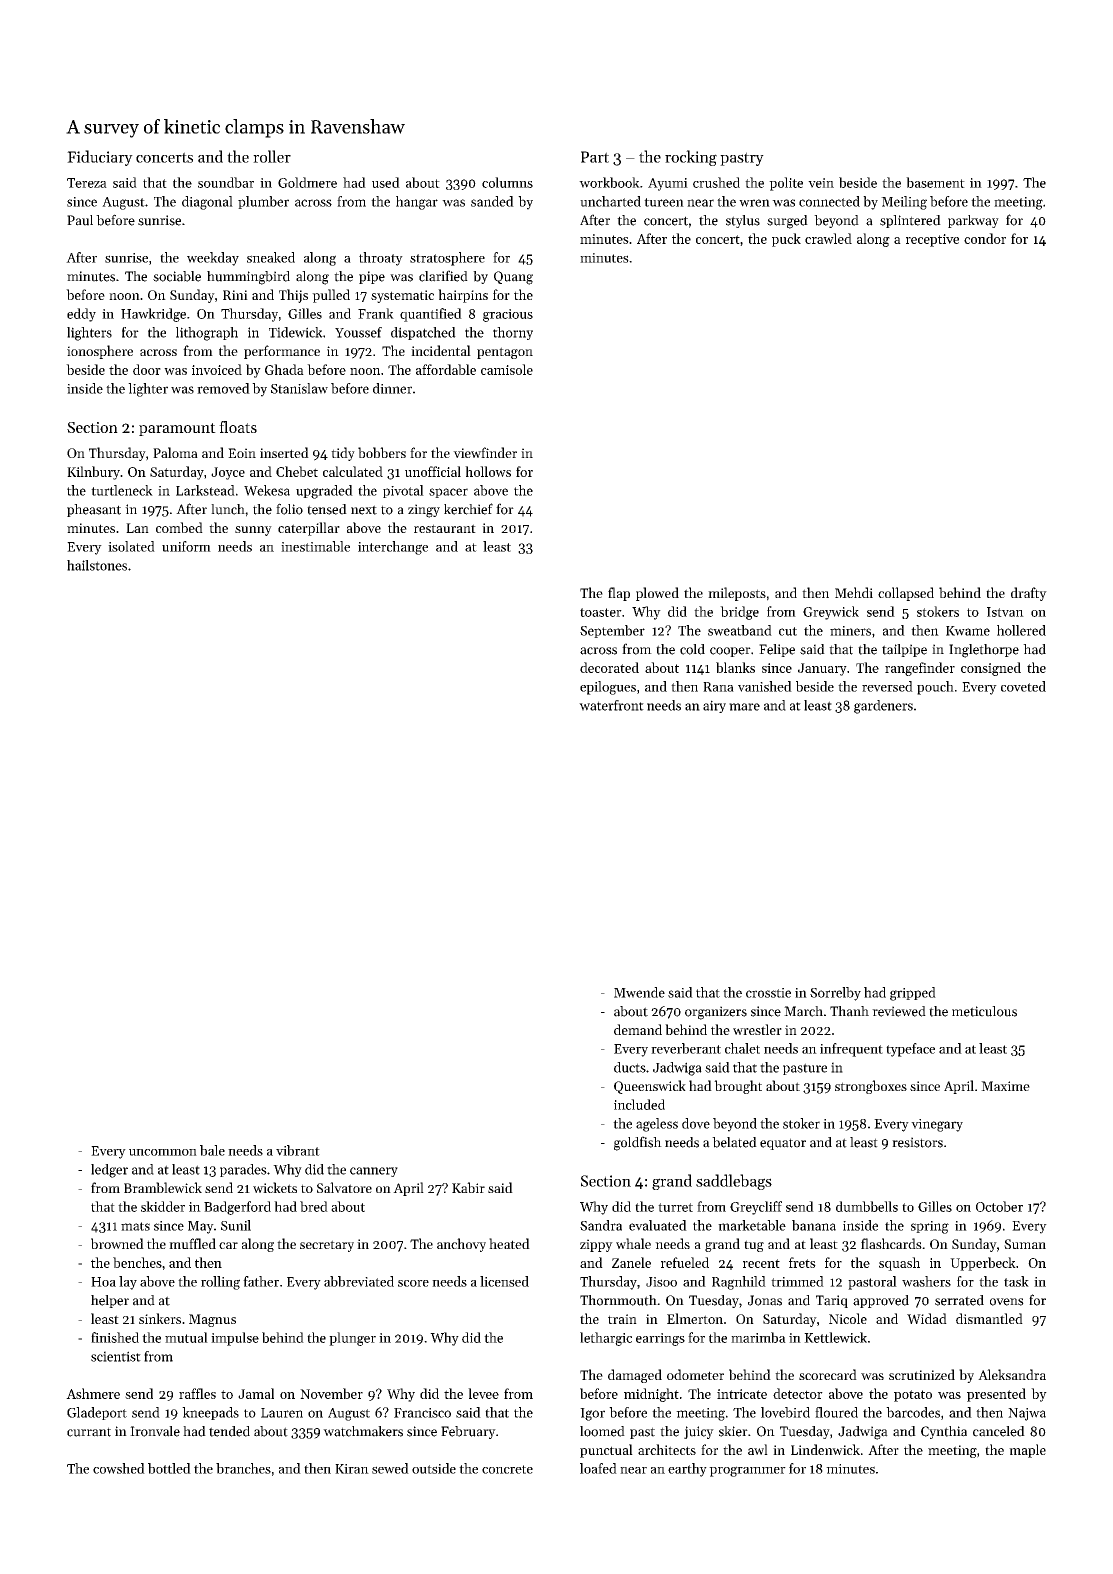 The height and width of the document is (1574, 1113). I want to click on meticulous, so click(984, 1011).
